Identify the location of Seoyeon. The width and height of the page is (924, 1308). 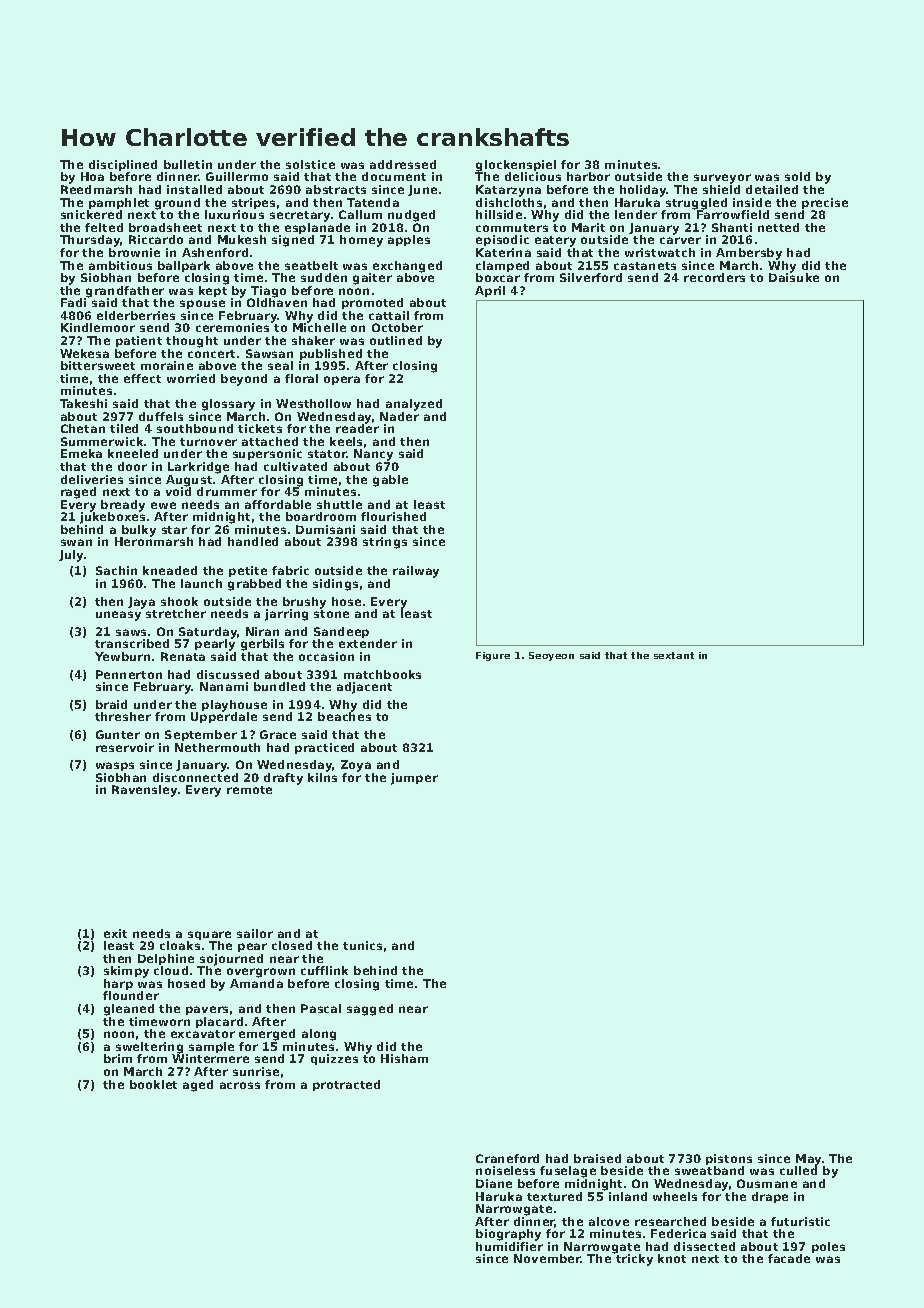
(551, 656).
